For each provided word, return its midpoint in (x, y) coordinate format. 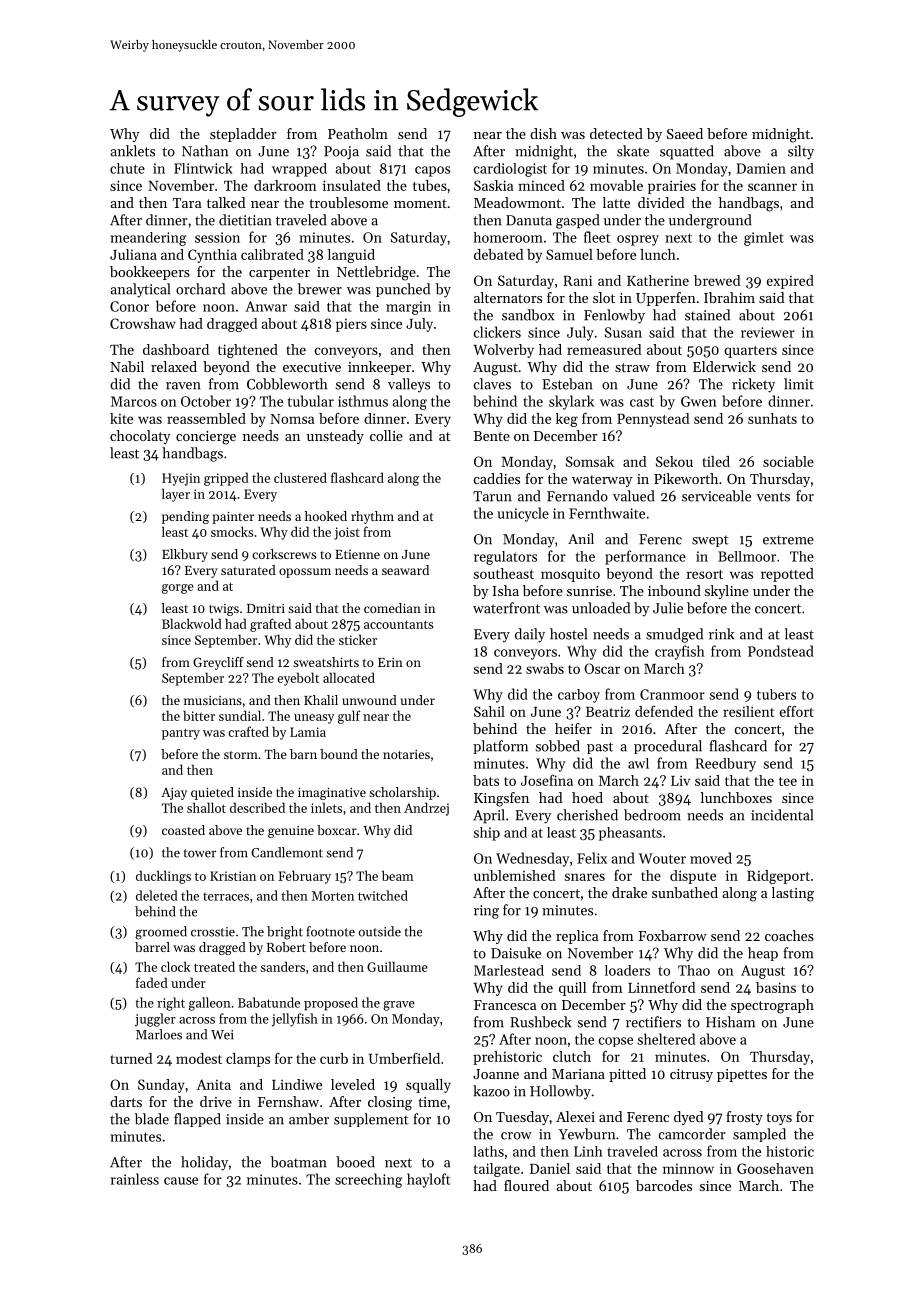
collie (386, 435)
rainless (135, 1179)
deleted (157, 895)
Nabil (127, 366)
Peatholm (358, 133)
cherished (587, 815)
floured (526, 1185)
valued (633, 496)
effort (797, 711)
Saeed (685, 133)
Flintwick (203, 168)
